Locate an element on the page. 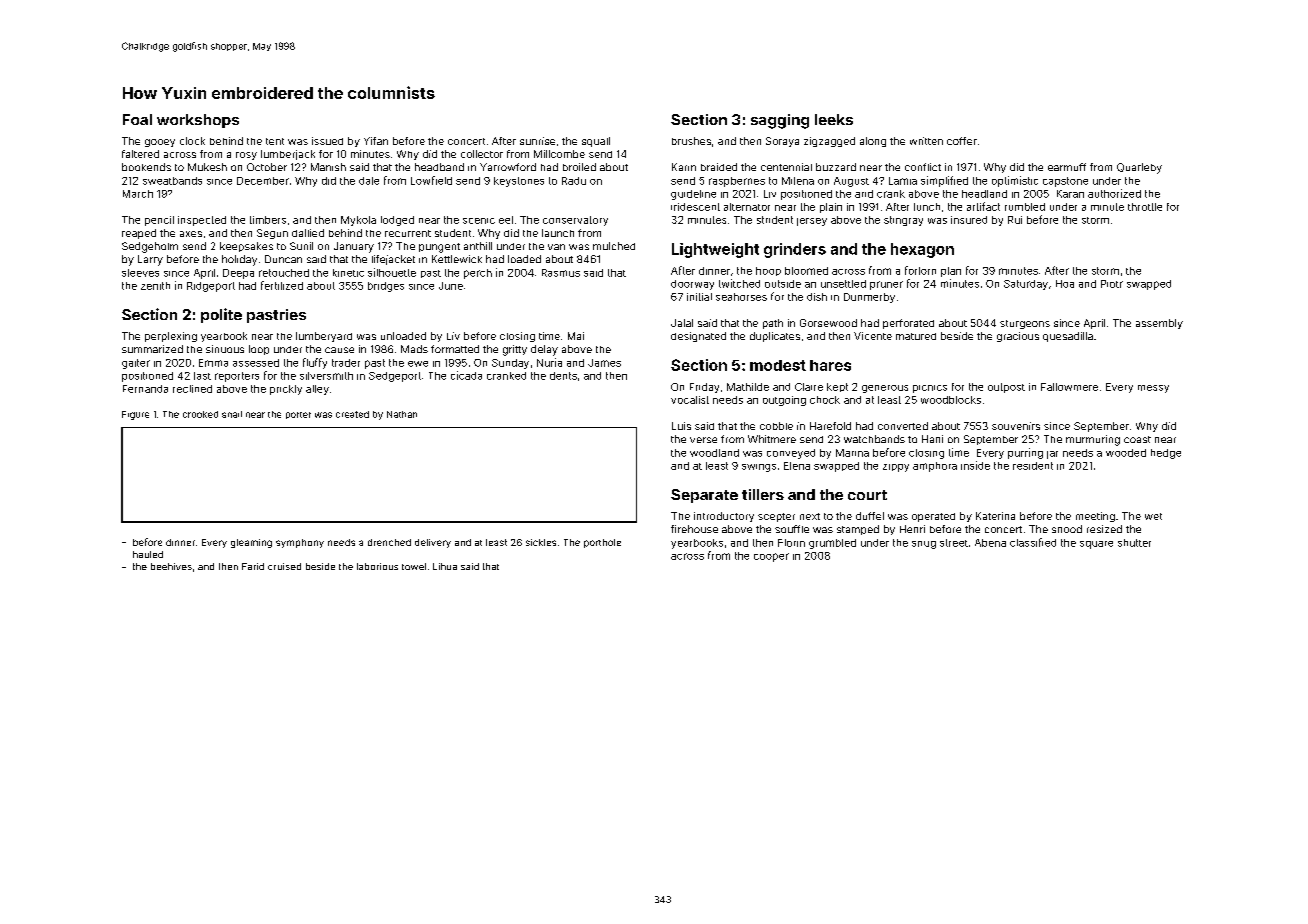  Sedgeport is located at coordinates (395, 377).
